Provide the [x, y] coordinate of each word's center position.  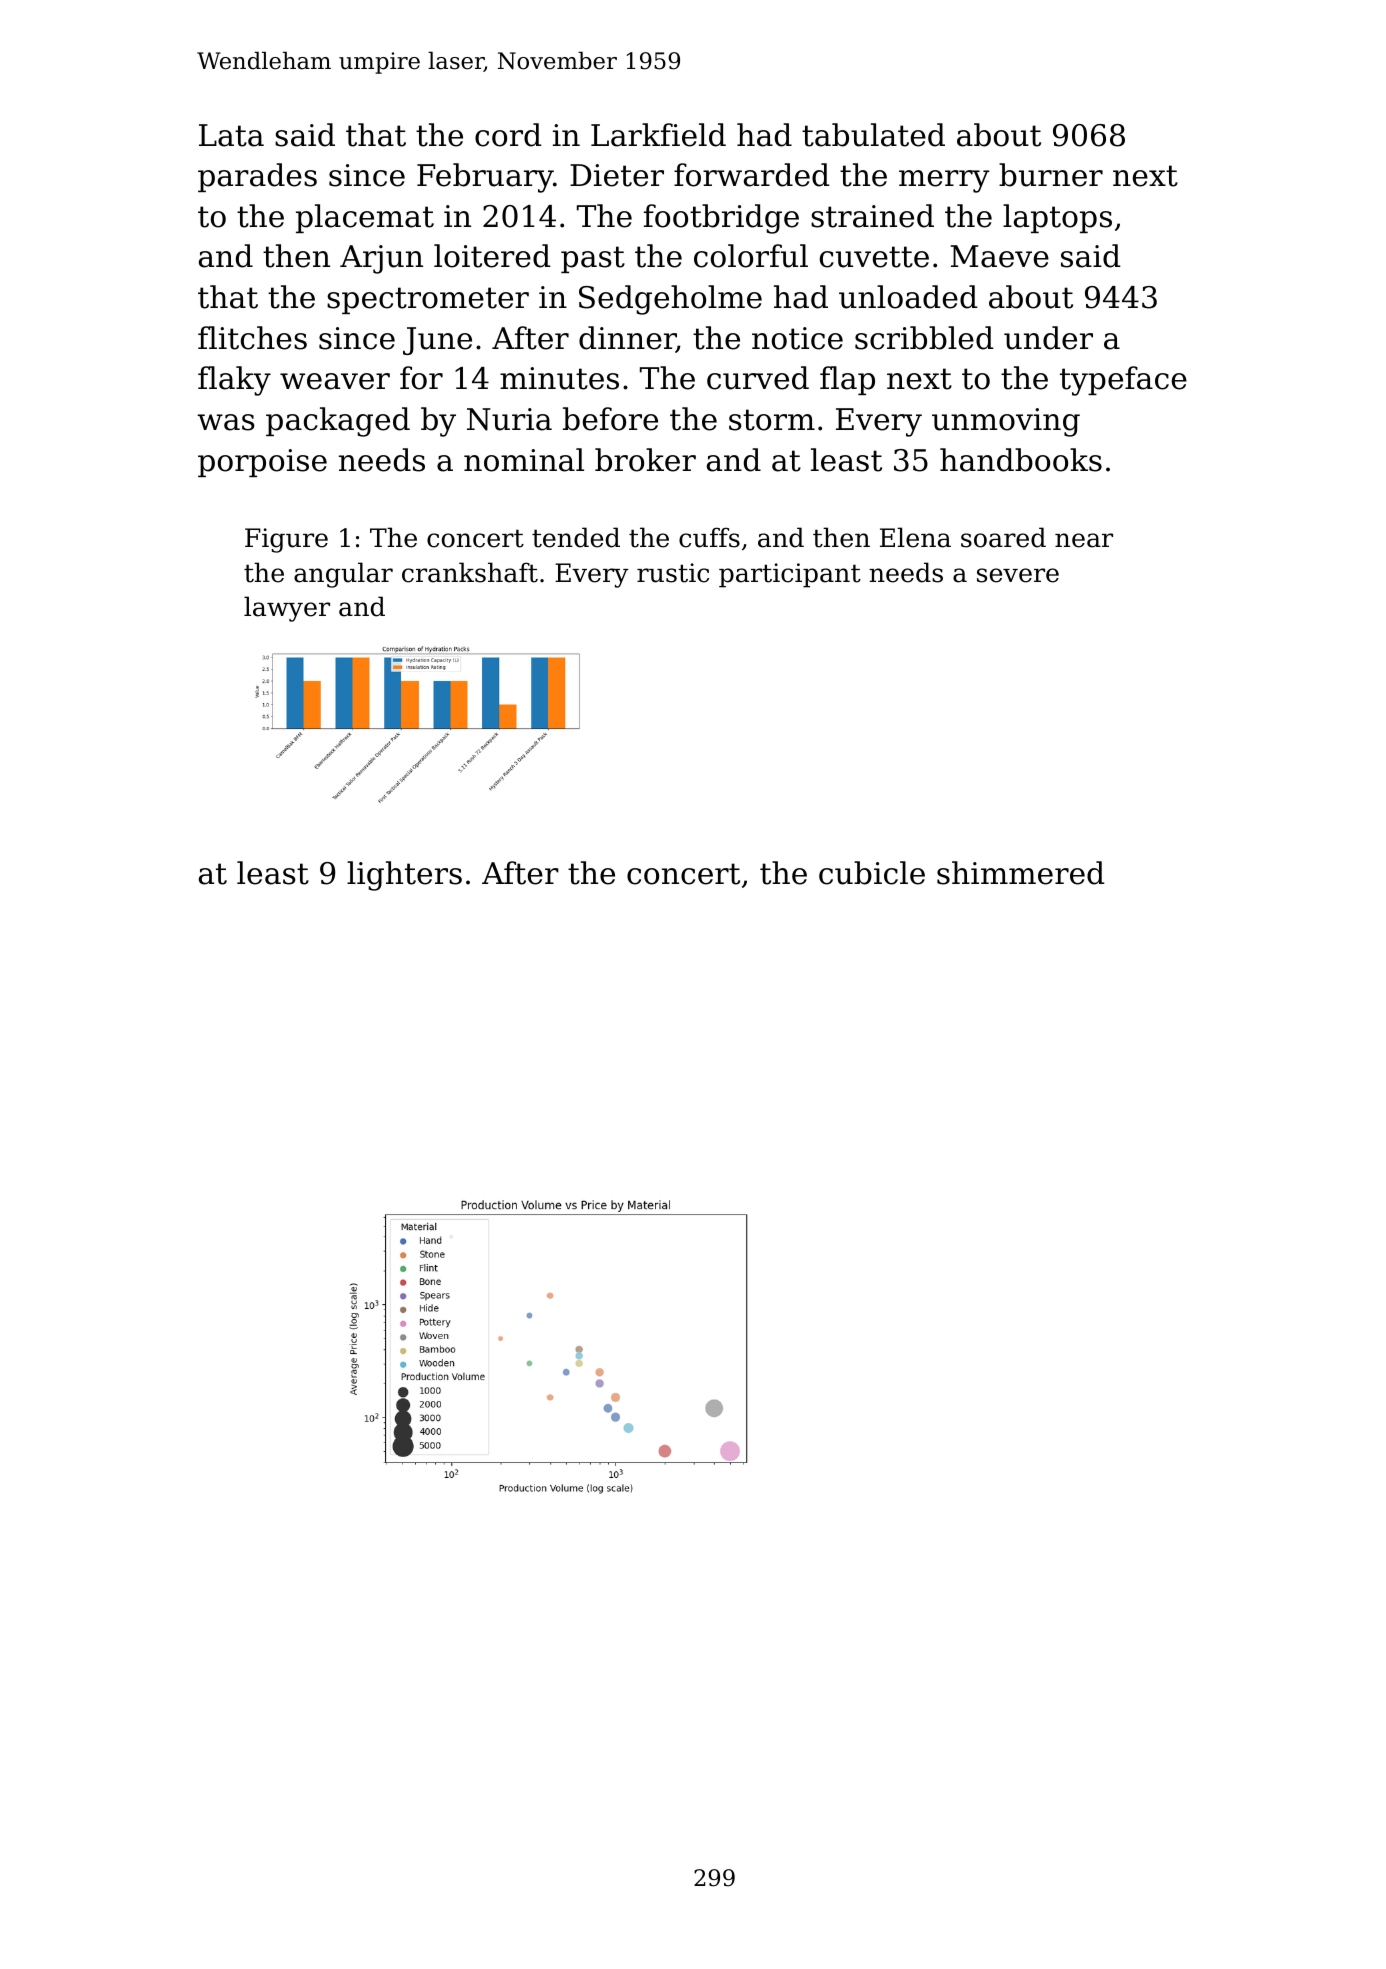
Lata [231, 135]
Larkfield [658, 135]
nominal [524, 460]
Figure [286, 540]
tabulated [873, 135]
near [1084, 540]
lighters [404, 876]
